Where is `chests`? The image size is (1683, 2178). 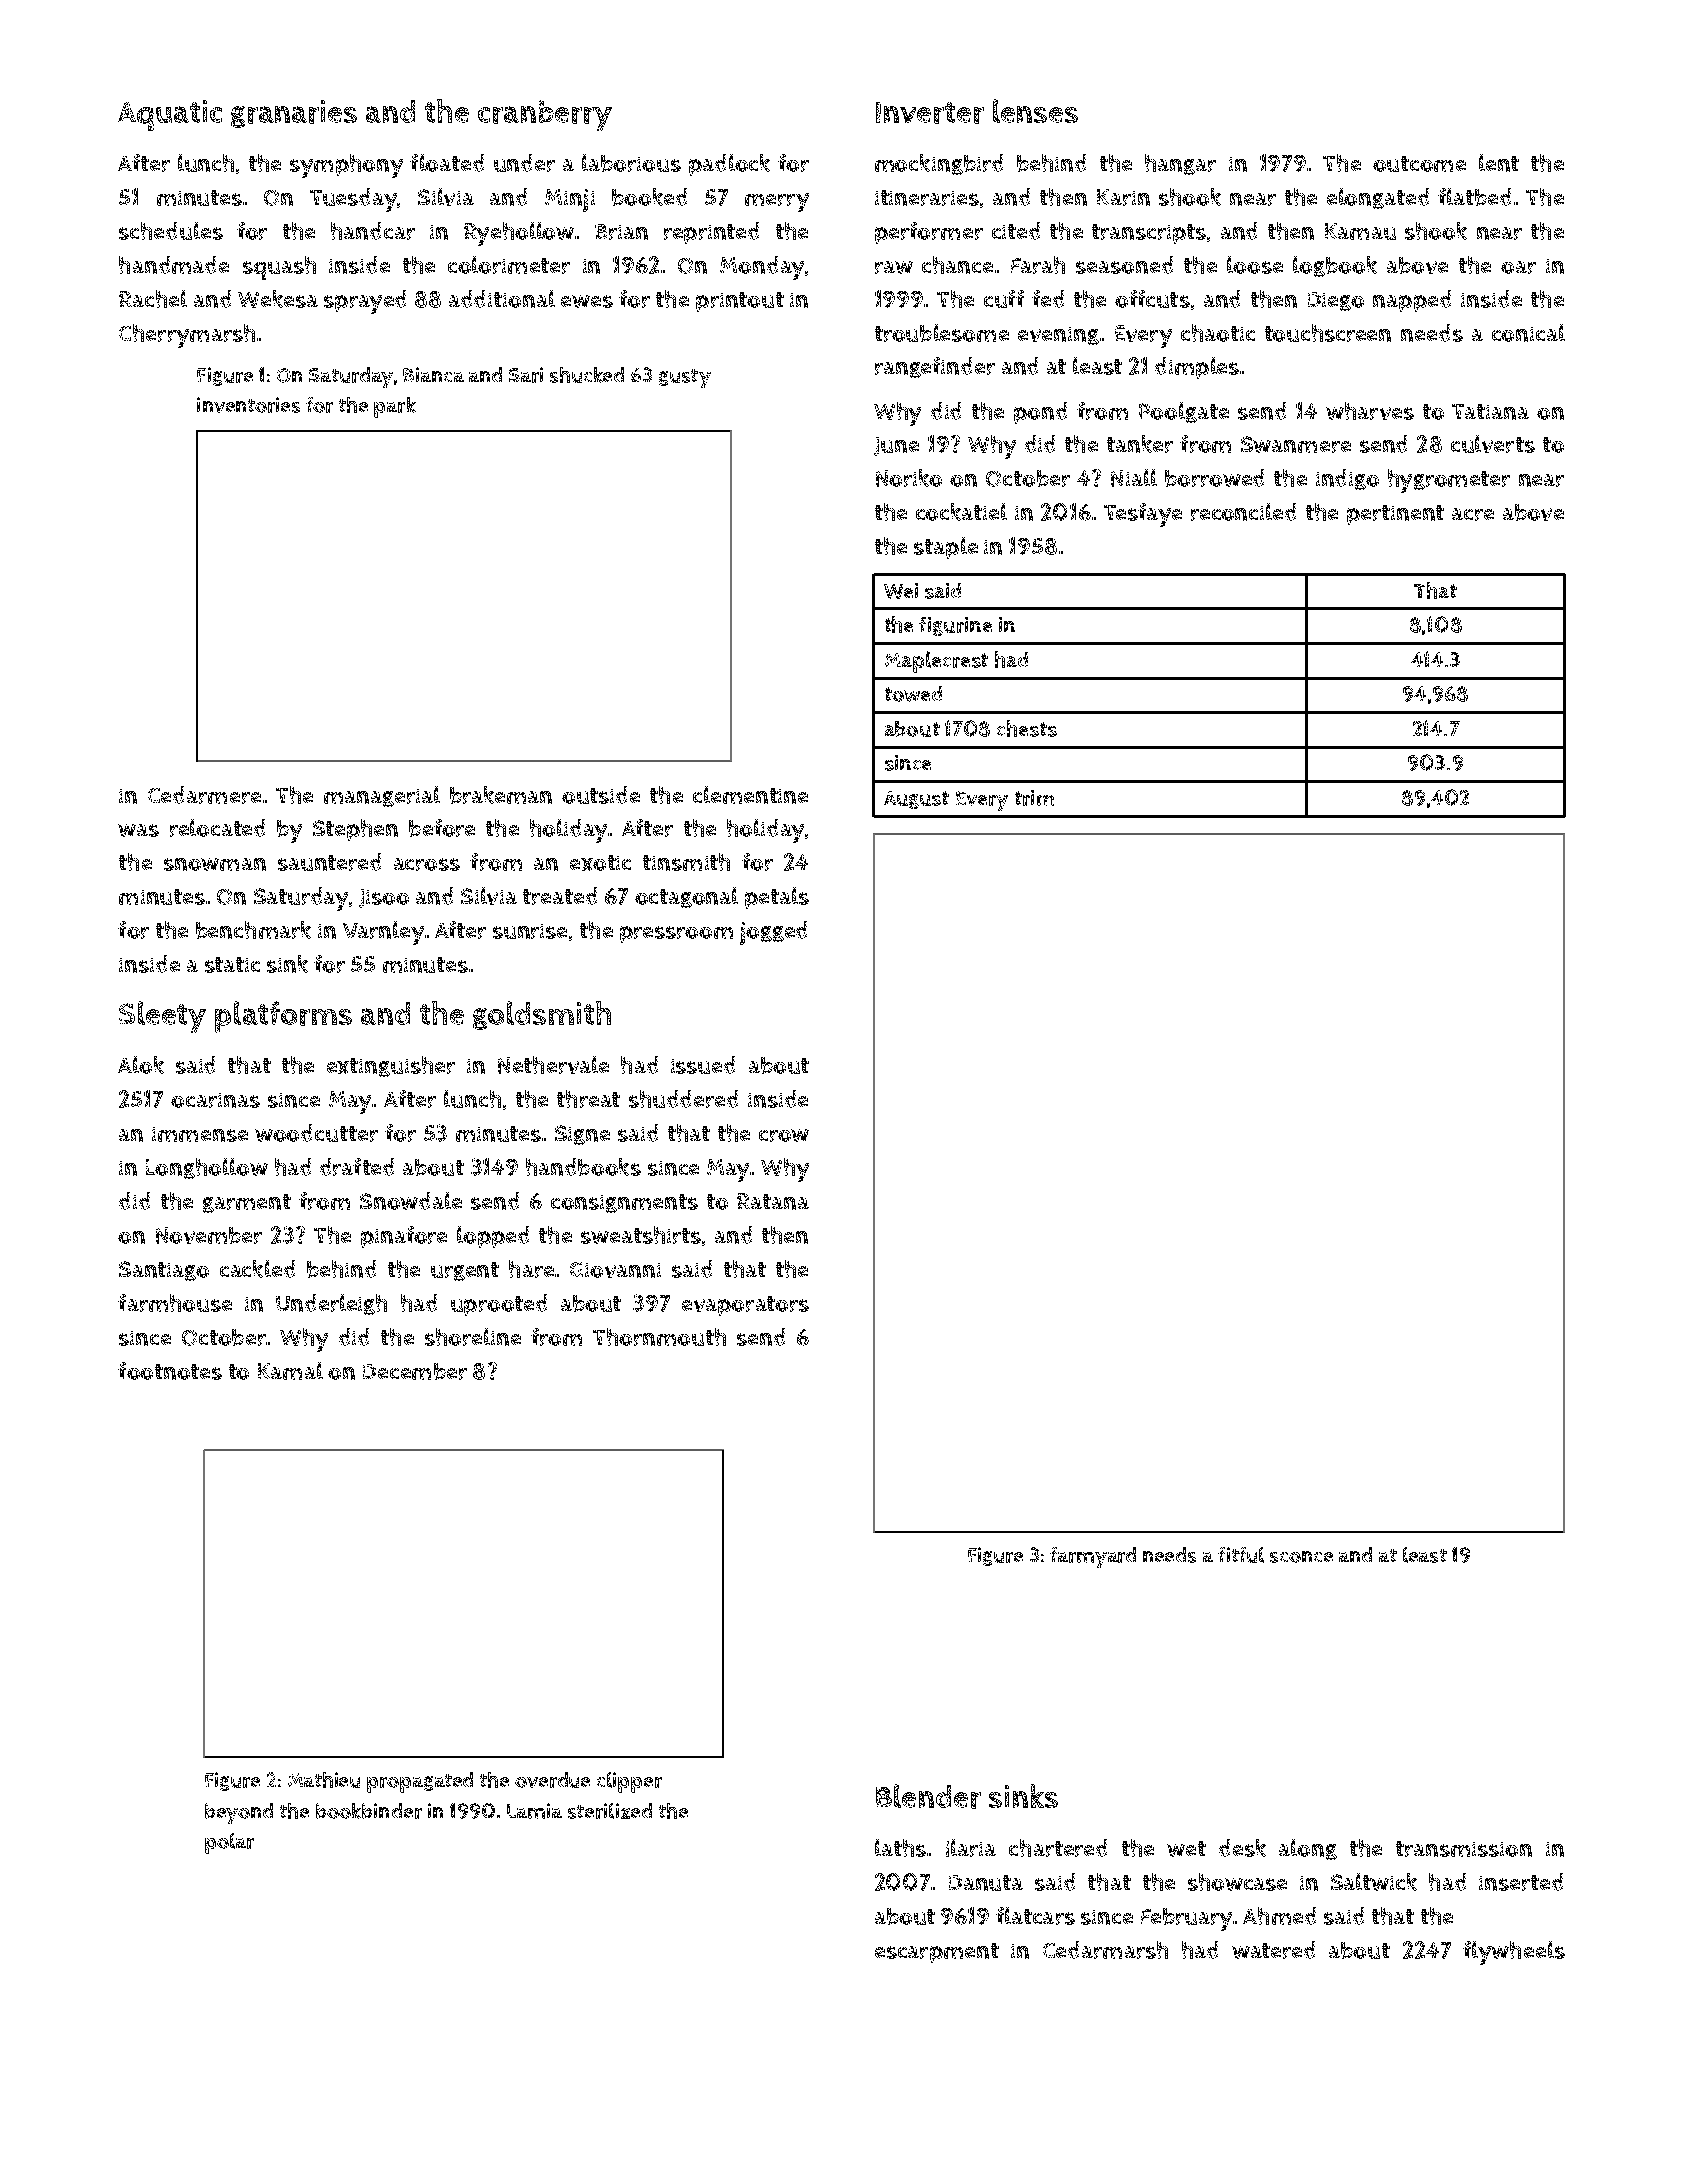
chests is located at coordinates (1027, 728).
